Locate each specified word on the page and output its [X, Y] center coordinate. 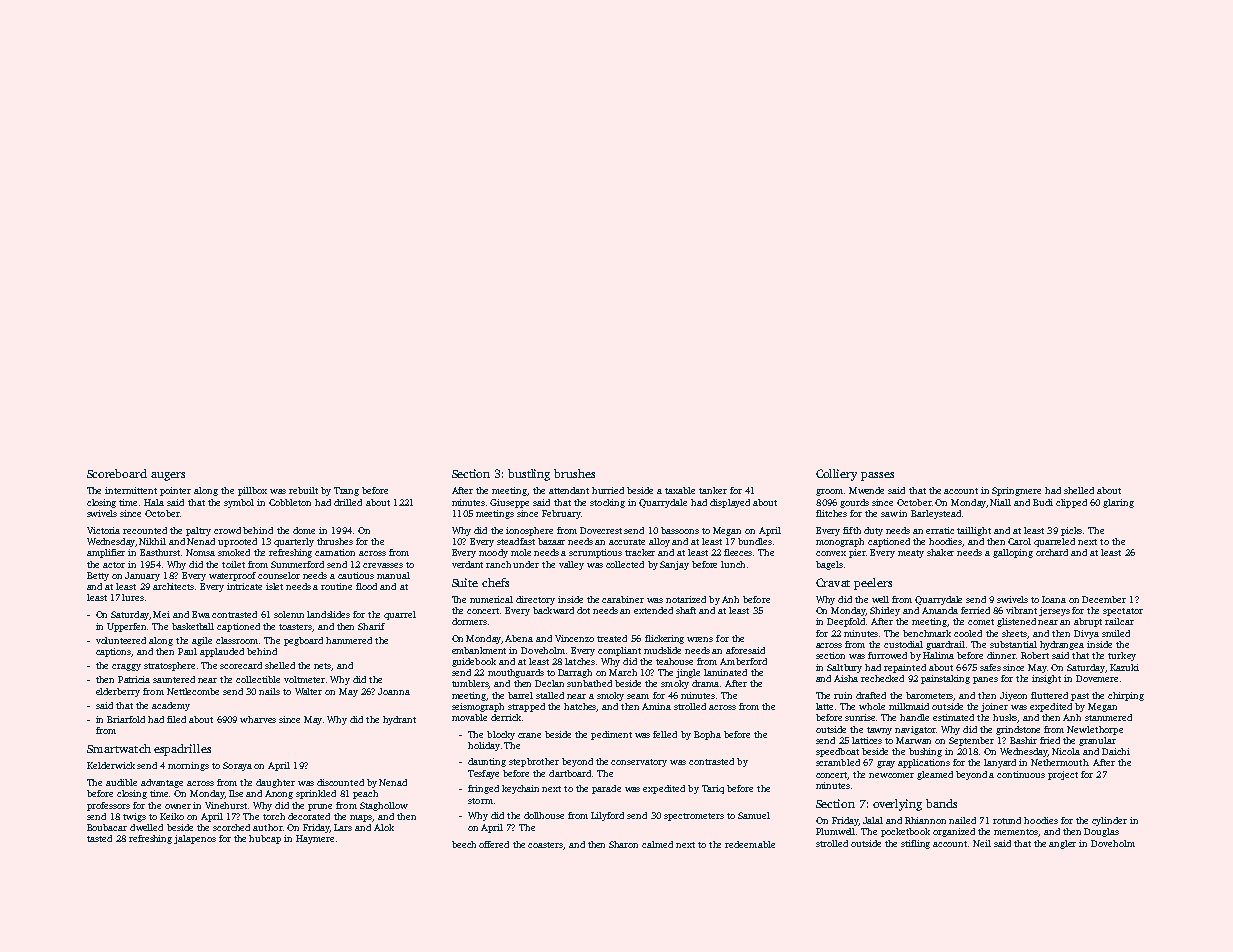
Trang [346, 491]
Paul [187, 651]
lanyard [1000, 763]
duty [873, 531]
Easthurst [160, 552]
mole [521, 552]
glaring [1118, 503]
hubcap [265, 839]
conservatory [639, 763]
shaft [686, 610]
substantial [1013, 644]
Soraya [237, 766]
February [561, 514]
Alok [384, 827]
